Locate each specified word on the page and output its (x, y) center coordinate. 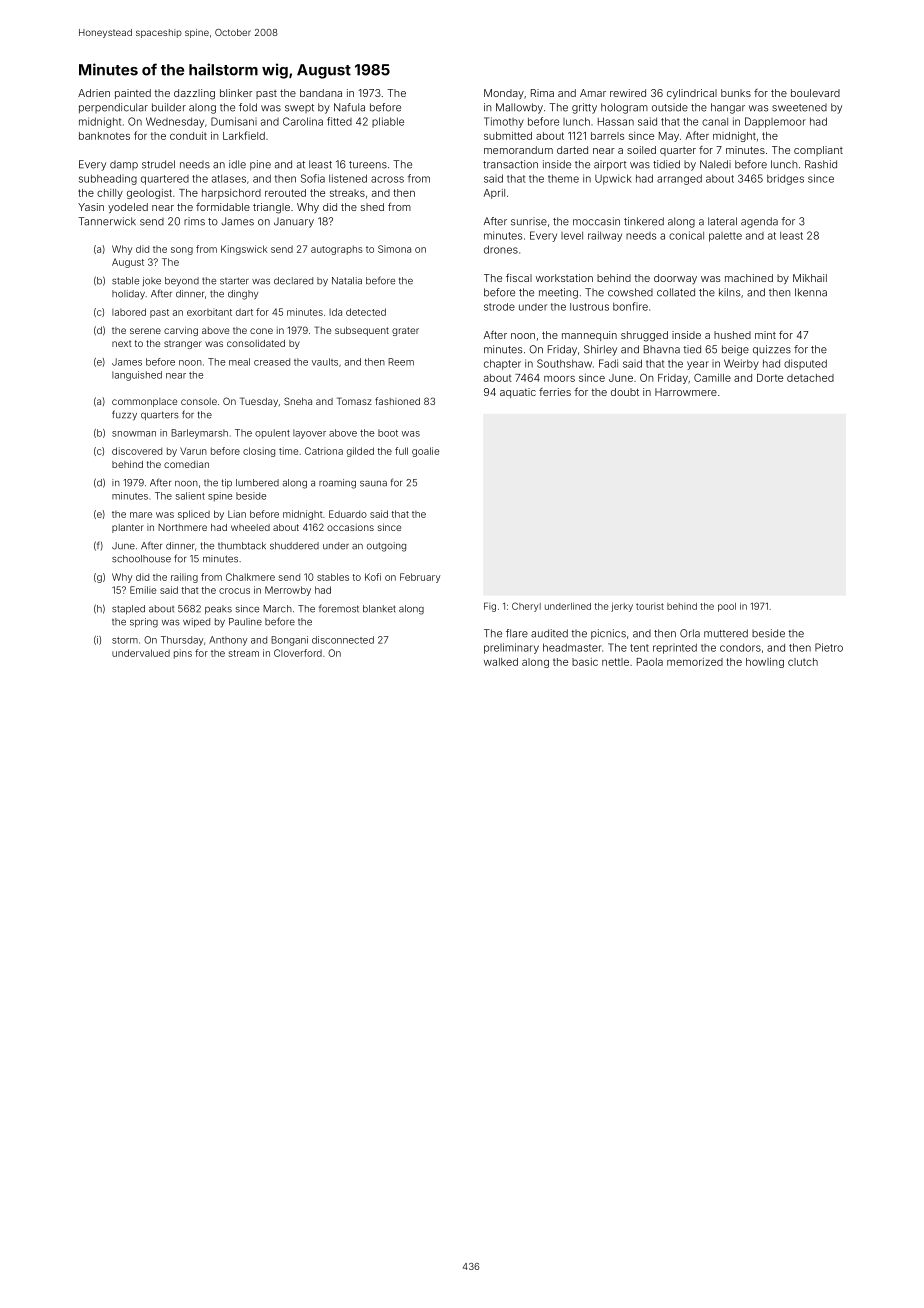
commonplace (144, 402)
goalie (425, 452)
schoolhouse (141, 559)
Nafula (349, 107)
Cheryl (526, 607)
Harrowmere (686, 392)
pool (727, 607)
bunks (736, 93)
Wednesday (175, 122)
